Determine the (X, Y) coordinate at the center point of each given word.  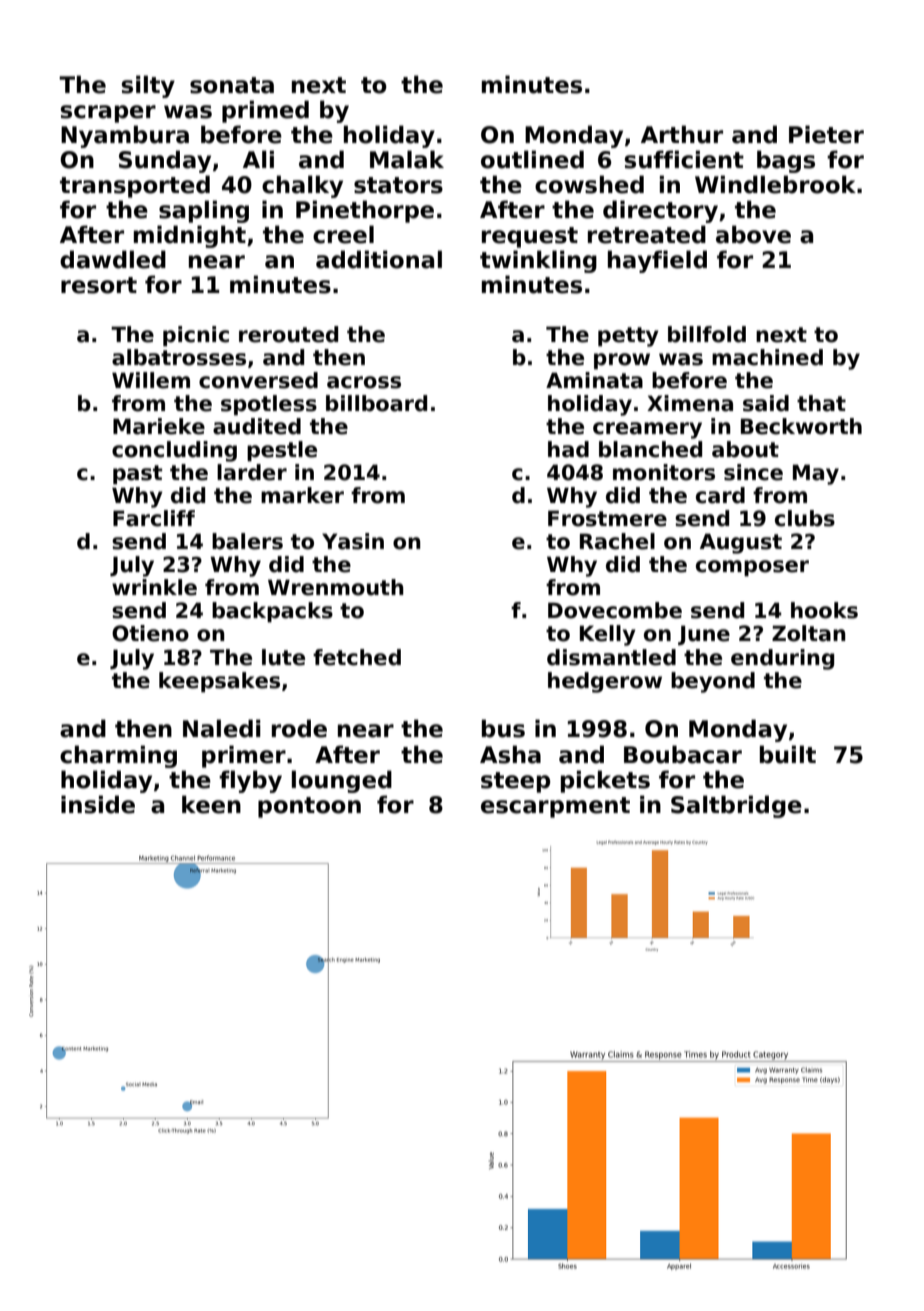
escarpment (555, 807)
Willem (151, 380)
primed (265, 111)
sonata (232, 85)
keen (211, 804)
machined (767, 357)
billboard (376, 403)
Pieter (826, 134)
